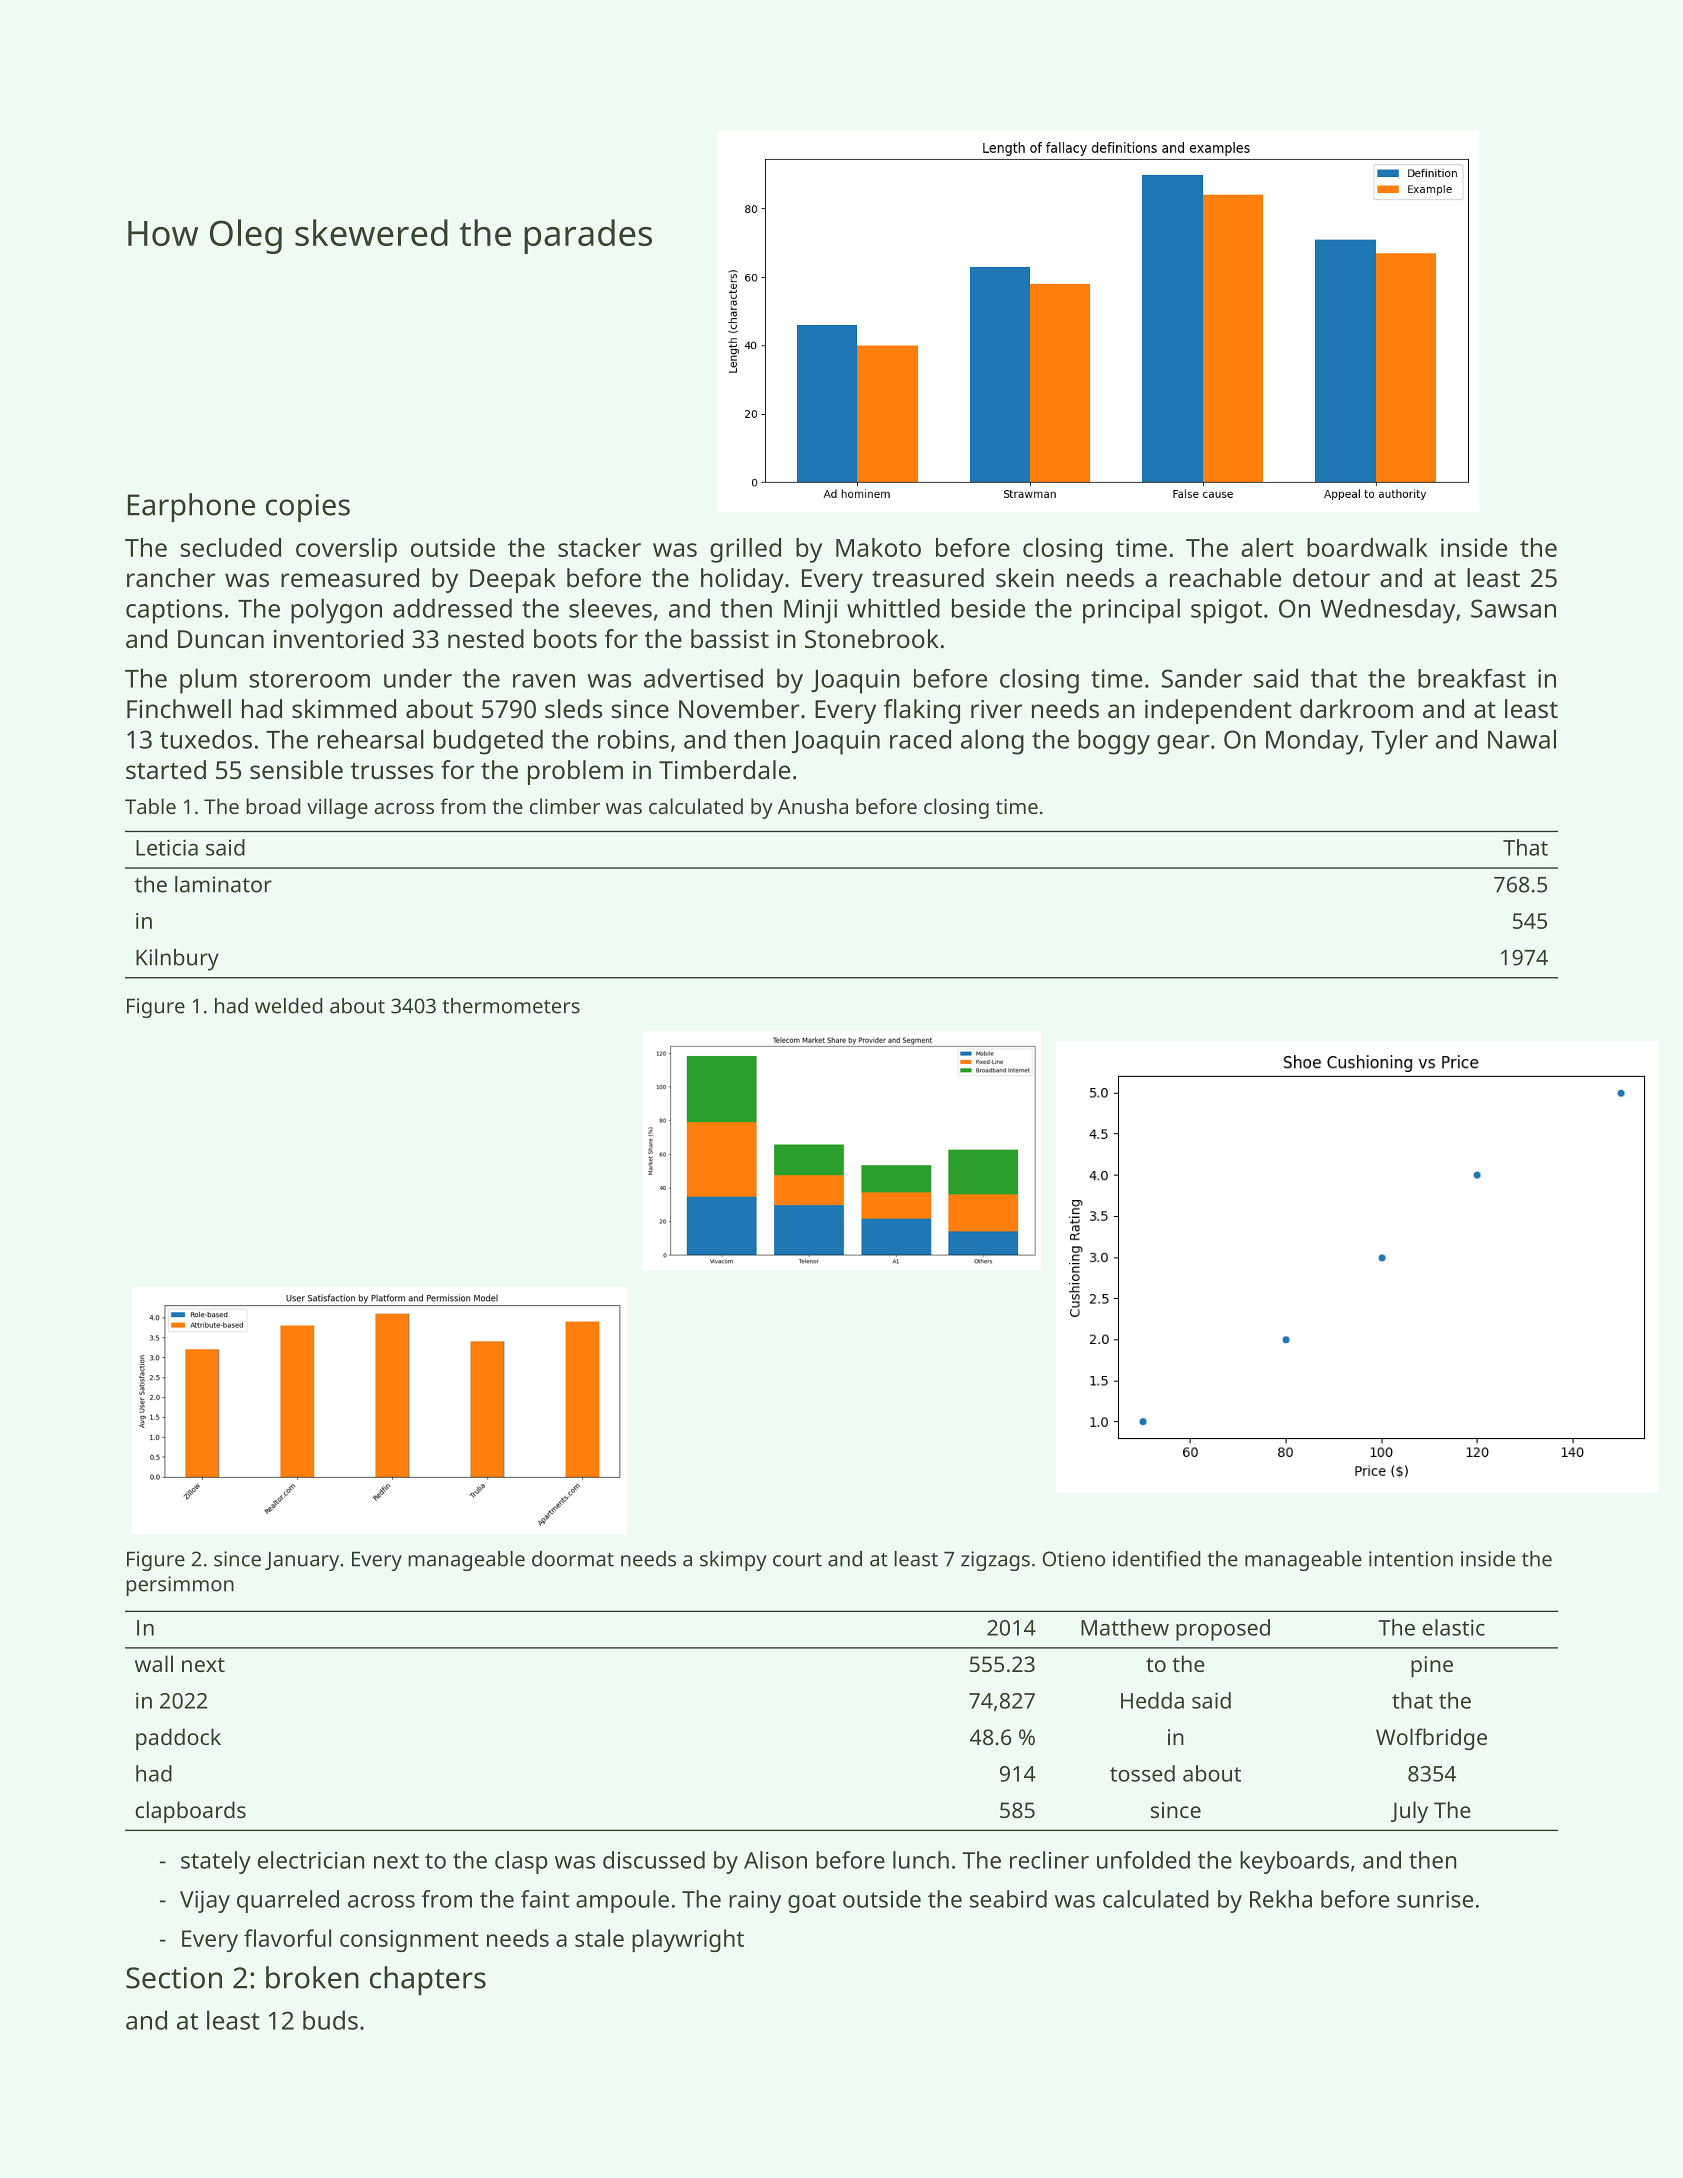  Describe the element at coordinates (745, 550) in the screenshot. I see `grilled` at that location.
